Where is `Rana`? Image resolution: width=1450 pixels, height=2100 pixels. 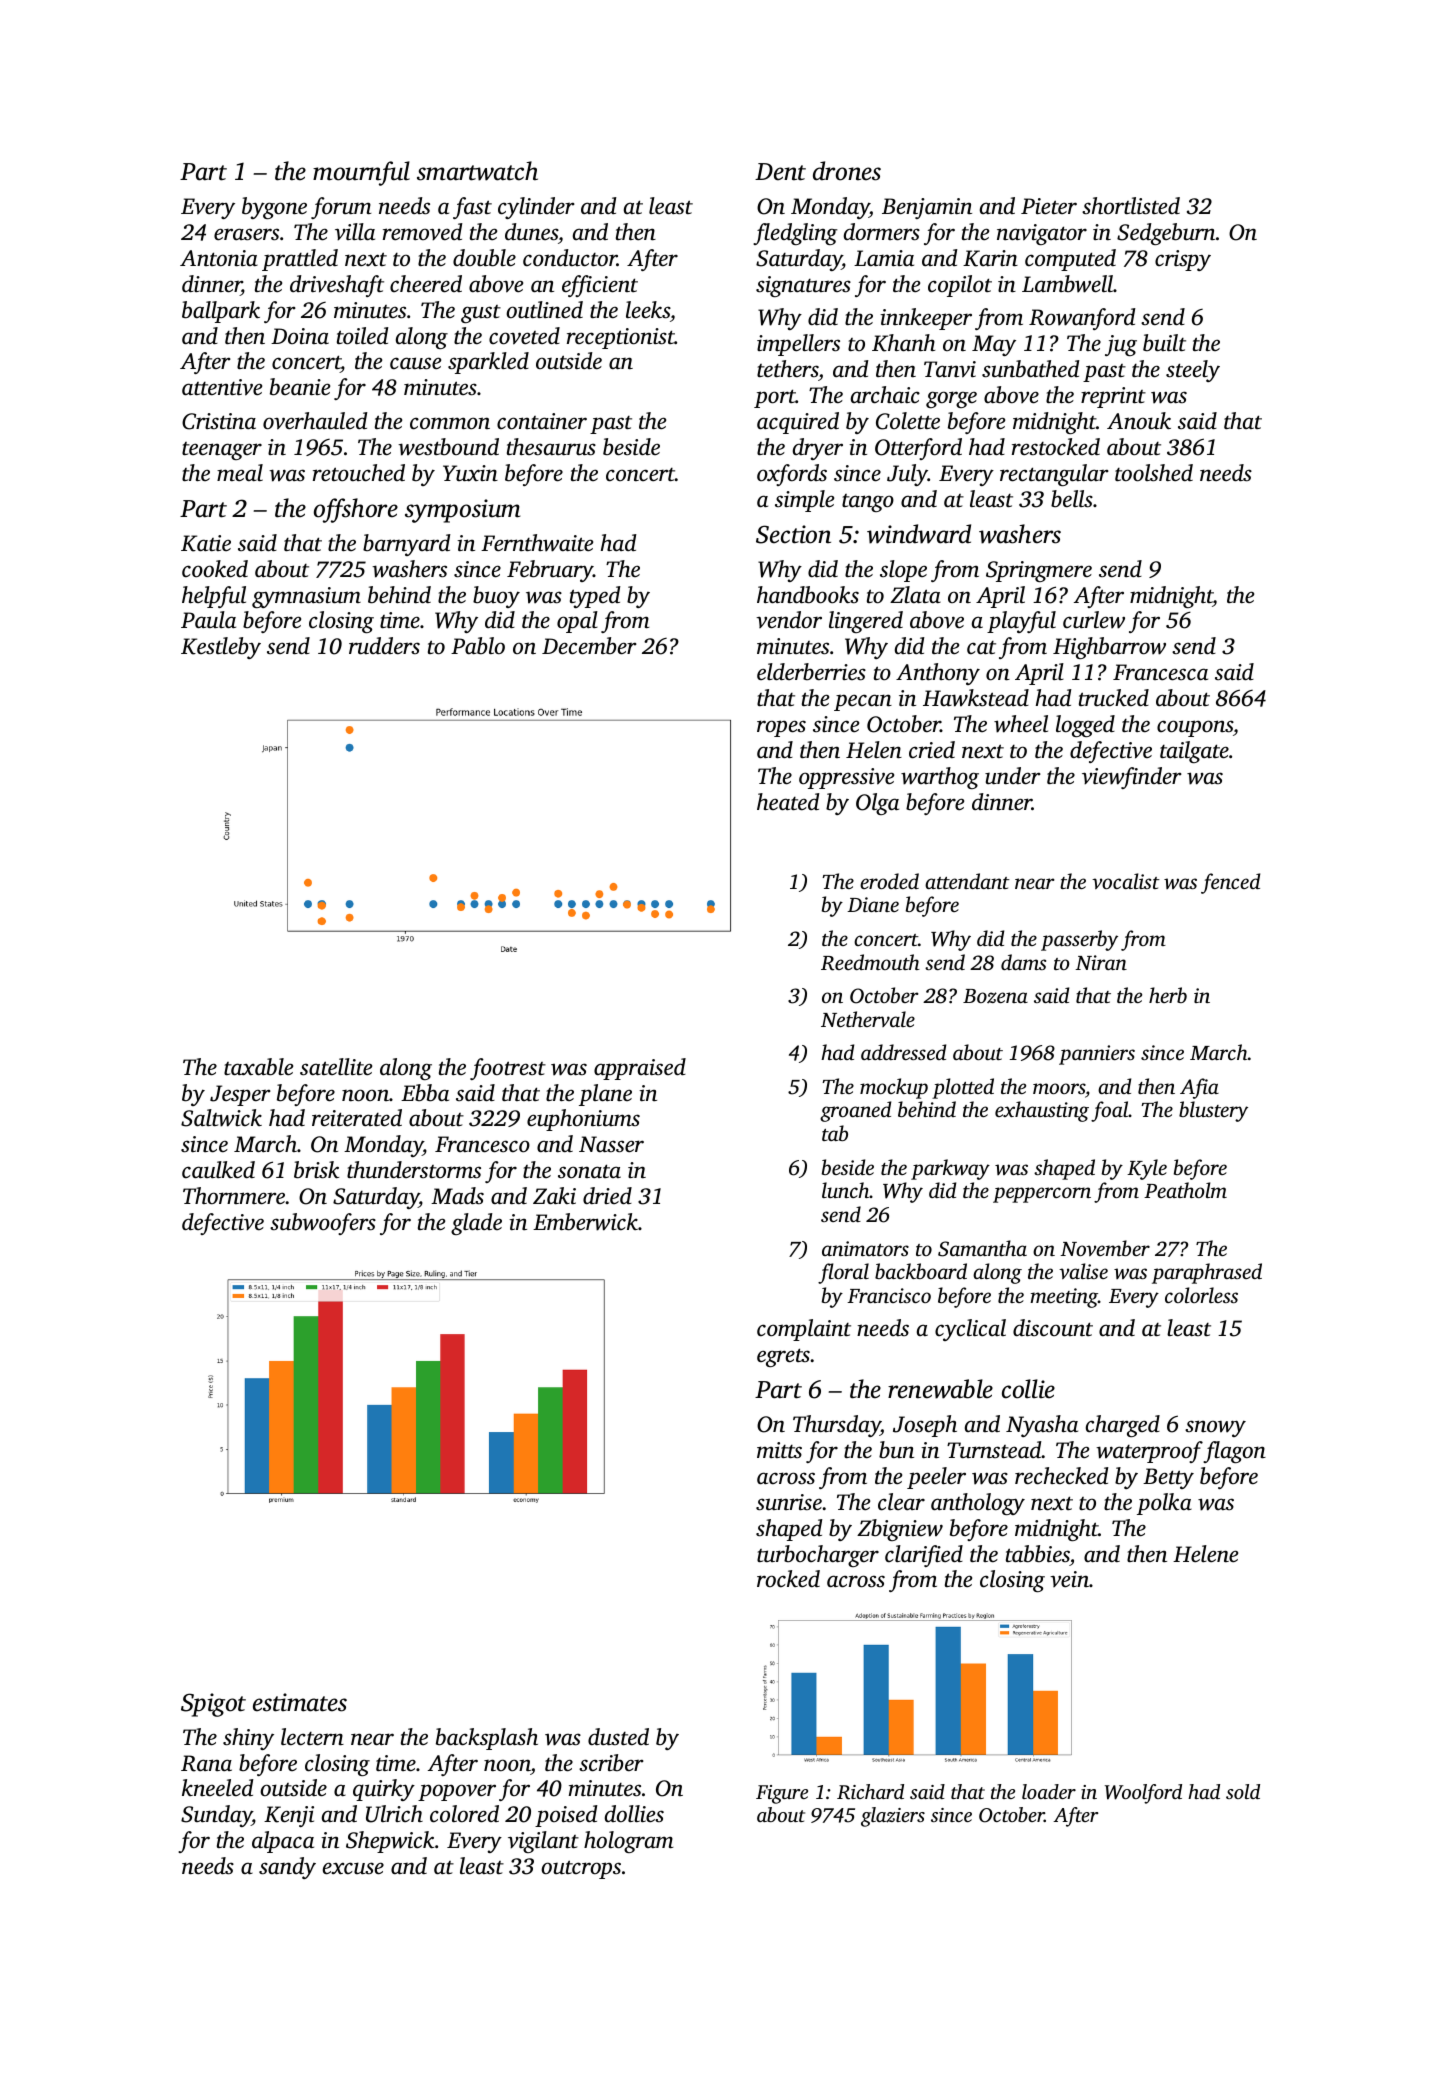
Rana is located at coordinates (206, 1763).
